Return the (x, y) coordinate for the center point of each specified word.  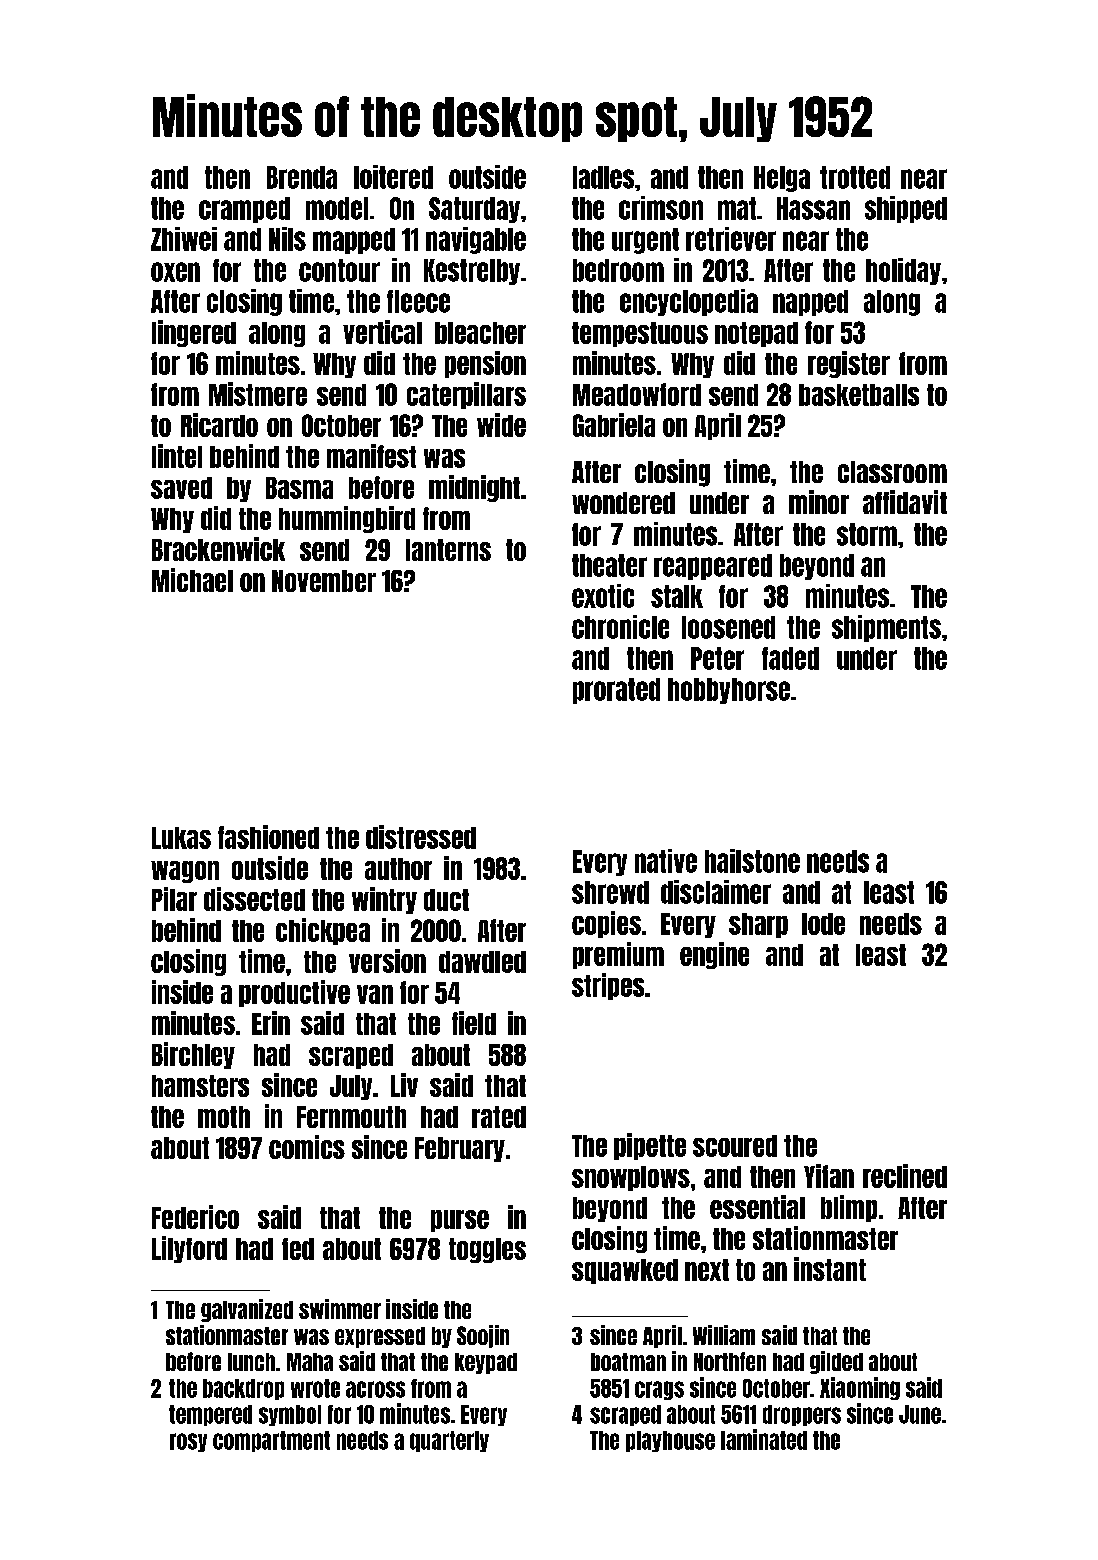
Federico (195, 1217)
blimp (849, 1208)
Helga (782, 179)
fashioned (268, 837)
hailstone (752, 861)
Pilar (174, 899)
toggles (487, 1250)
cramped (244, 210)
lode (823, 924)
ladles (603, 177)
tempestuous (640, 334)
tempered (210, 1415)
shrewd (610, 892)
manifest (371, 456)
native (666, 861)
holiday (903, 271)
